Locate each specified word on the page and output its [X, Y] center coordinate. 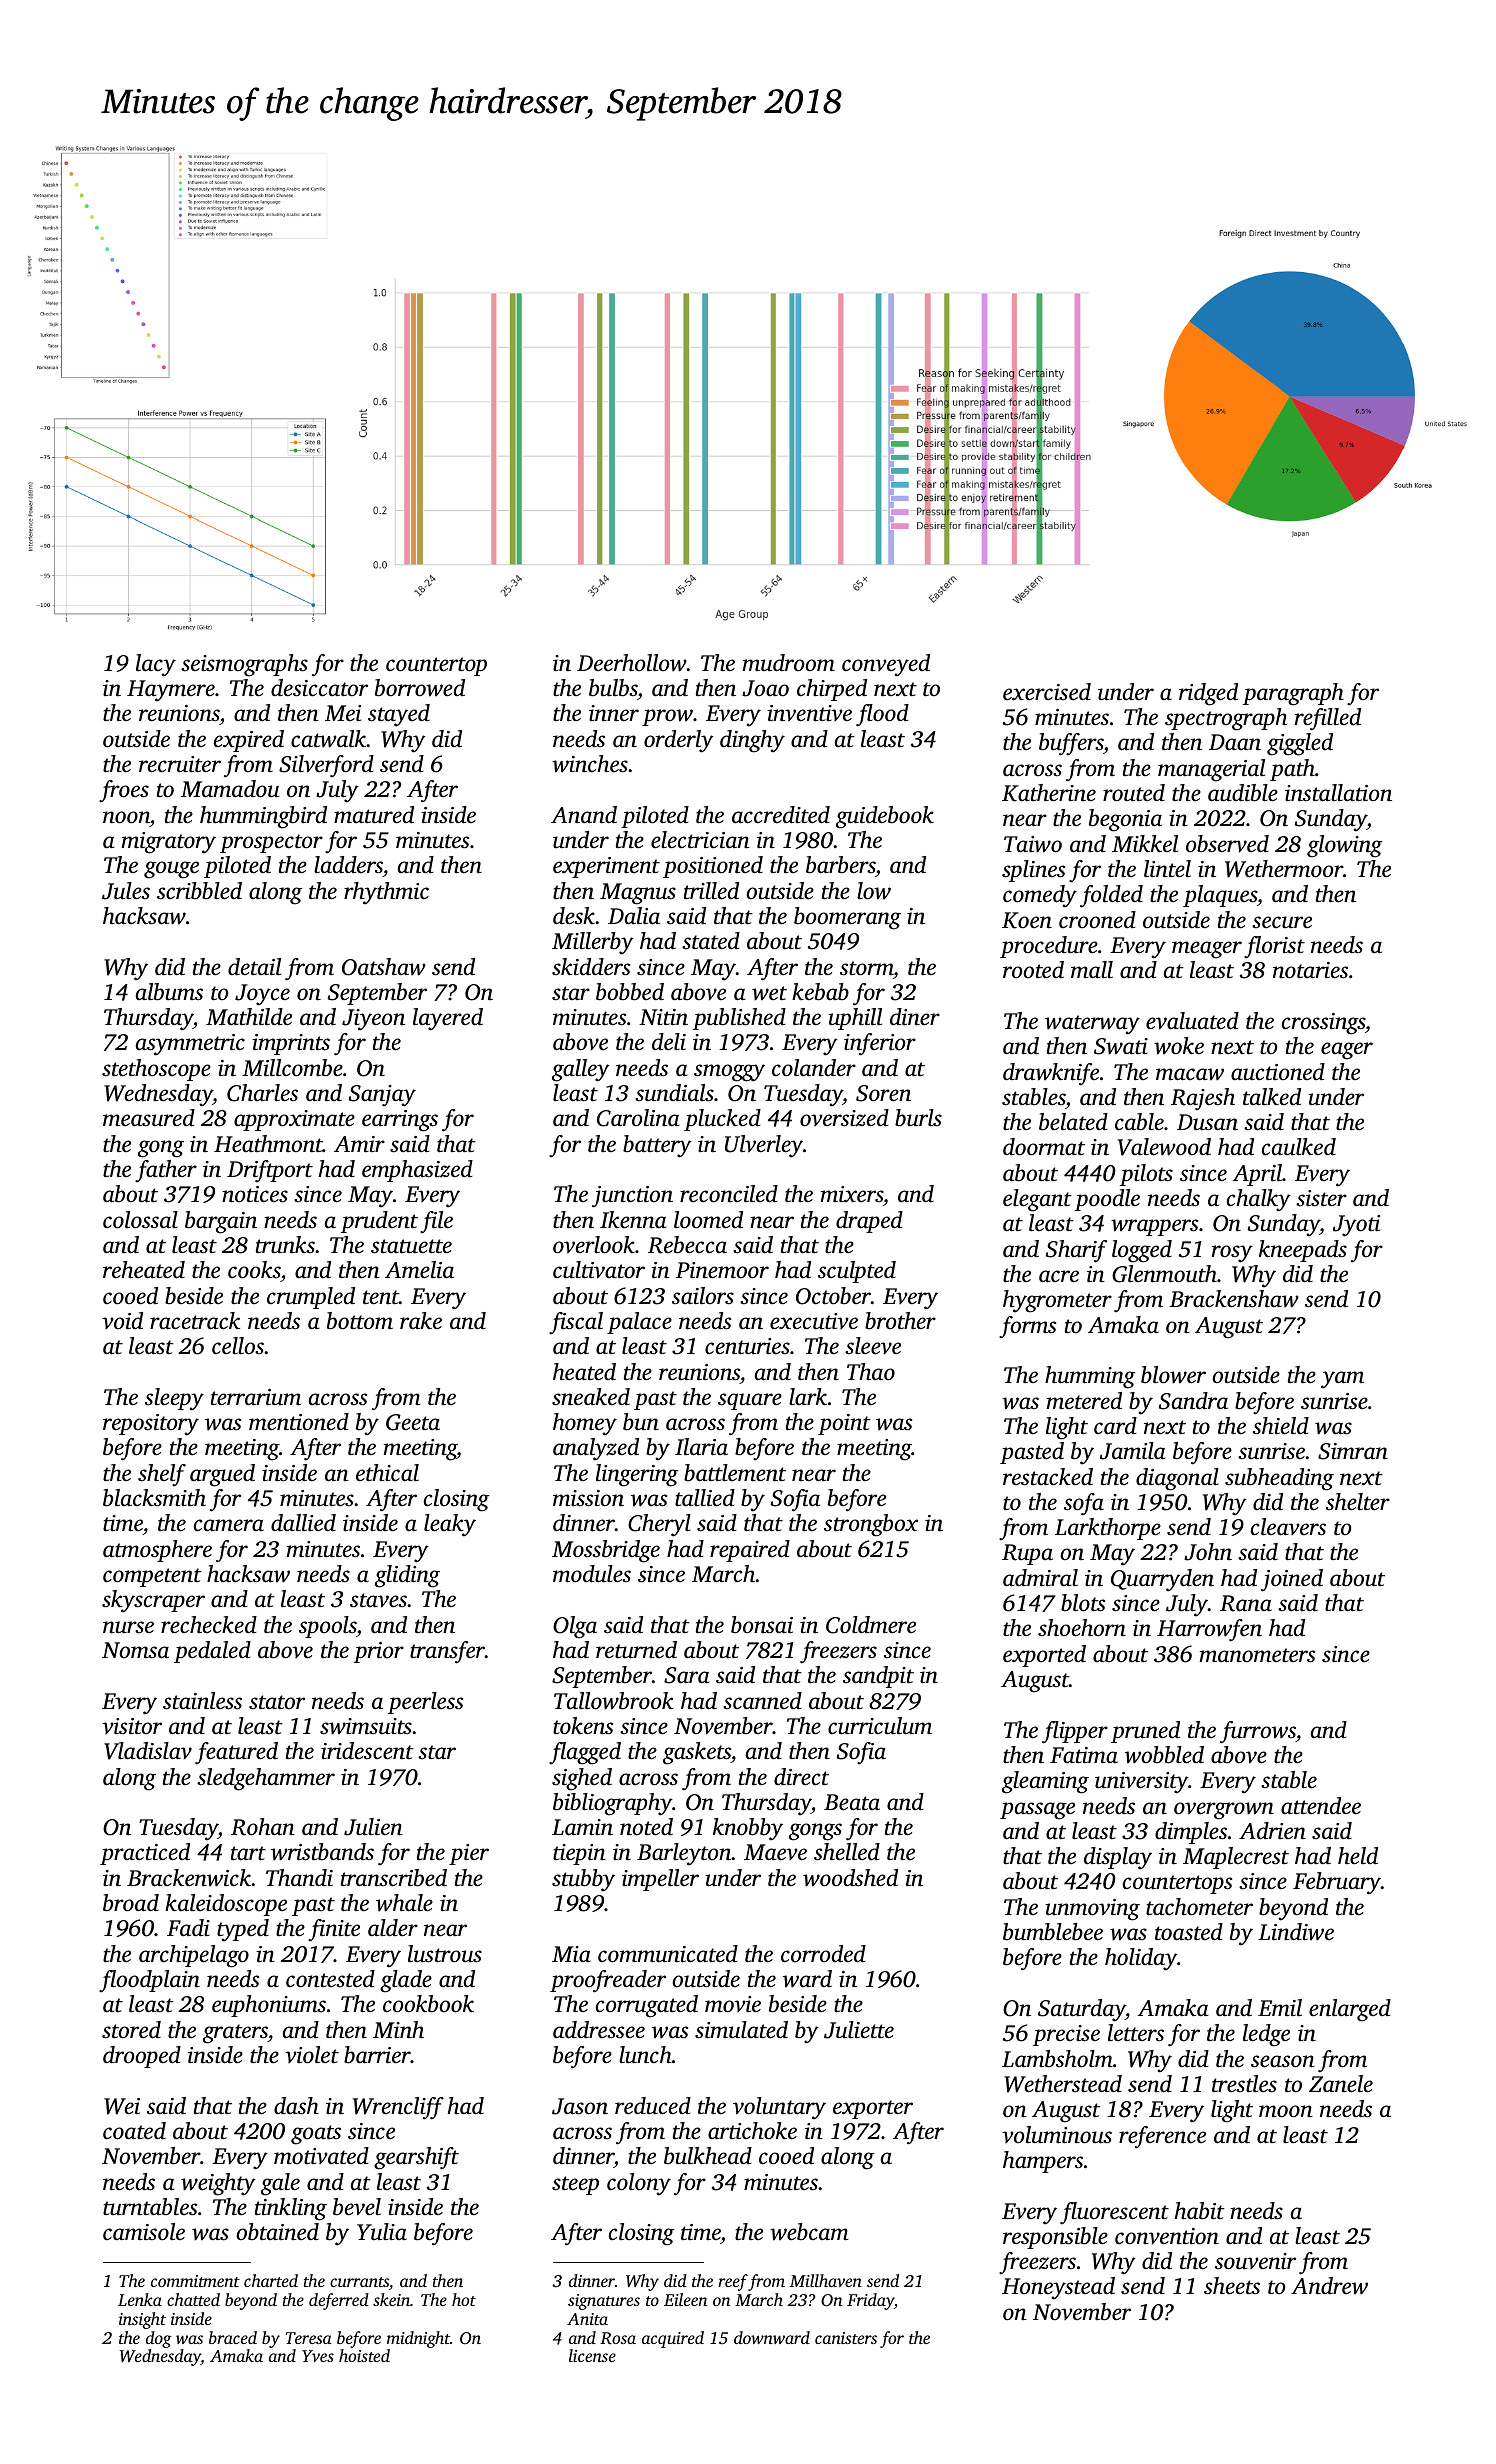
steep [575, 2185]
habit [1200, 2211]
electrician [700, 840]
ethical [387, 1472]
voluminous [1057, 2135]
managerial [1211, 770]
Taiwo [1033, 844]
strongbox [871, 1525]
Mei [343, 713]
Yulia [382, 2232]
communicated [668, 1954]
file [436, 1222]
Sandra [1193, 1401]
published [739, 1019]
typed [243, 1930]
